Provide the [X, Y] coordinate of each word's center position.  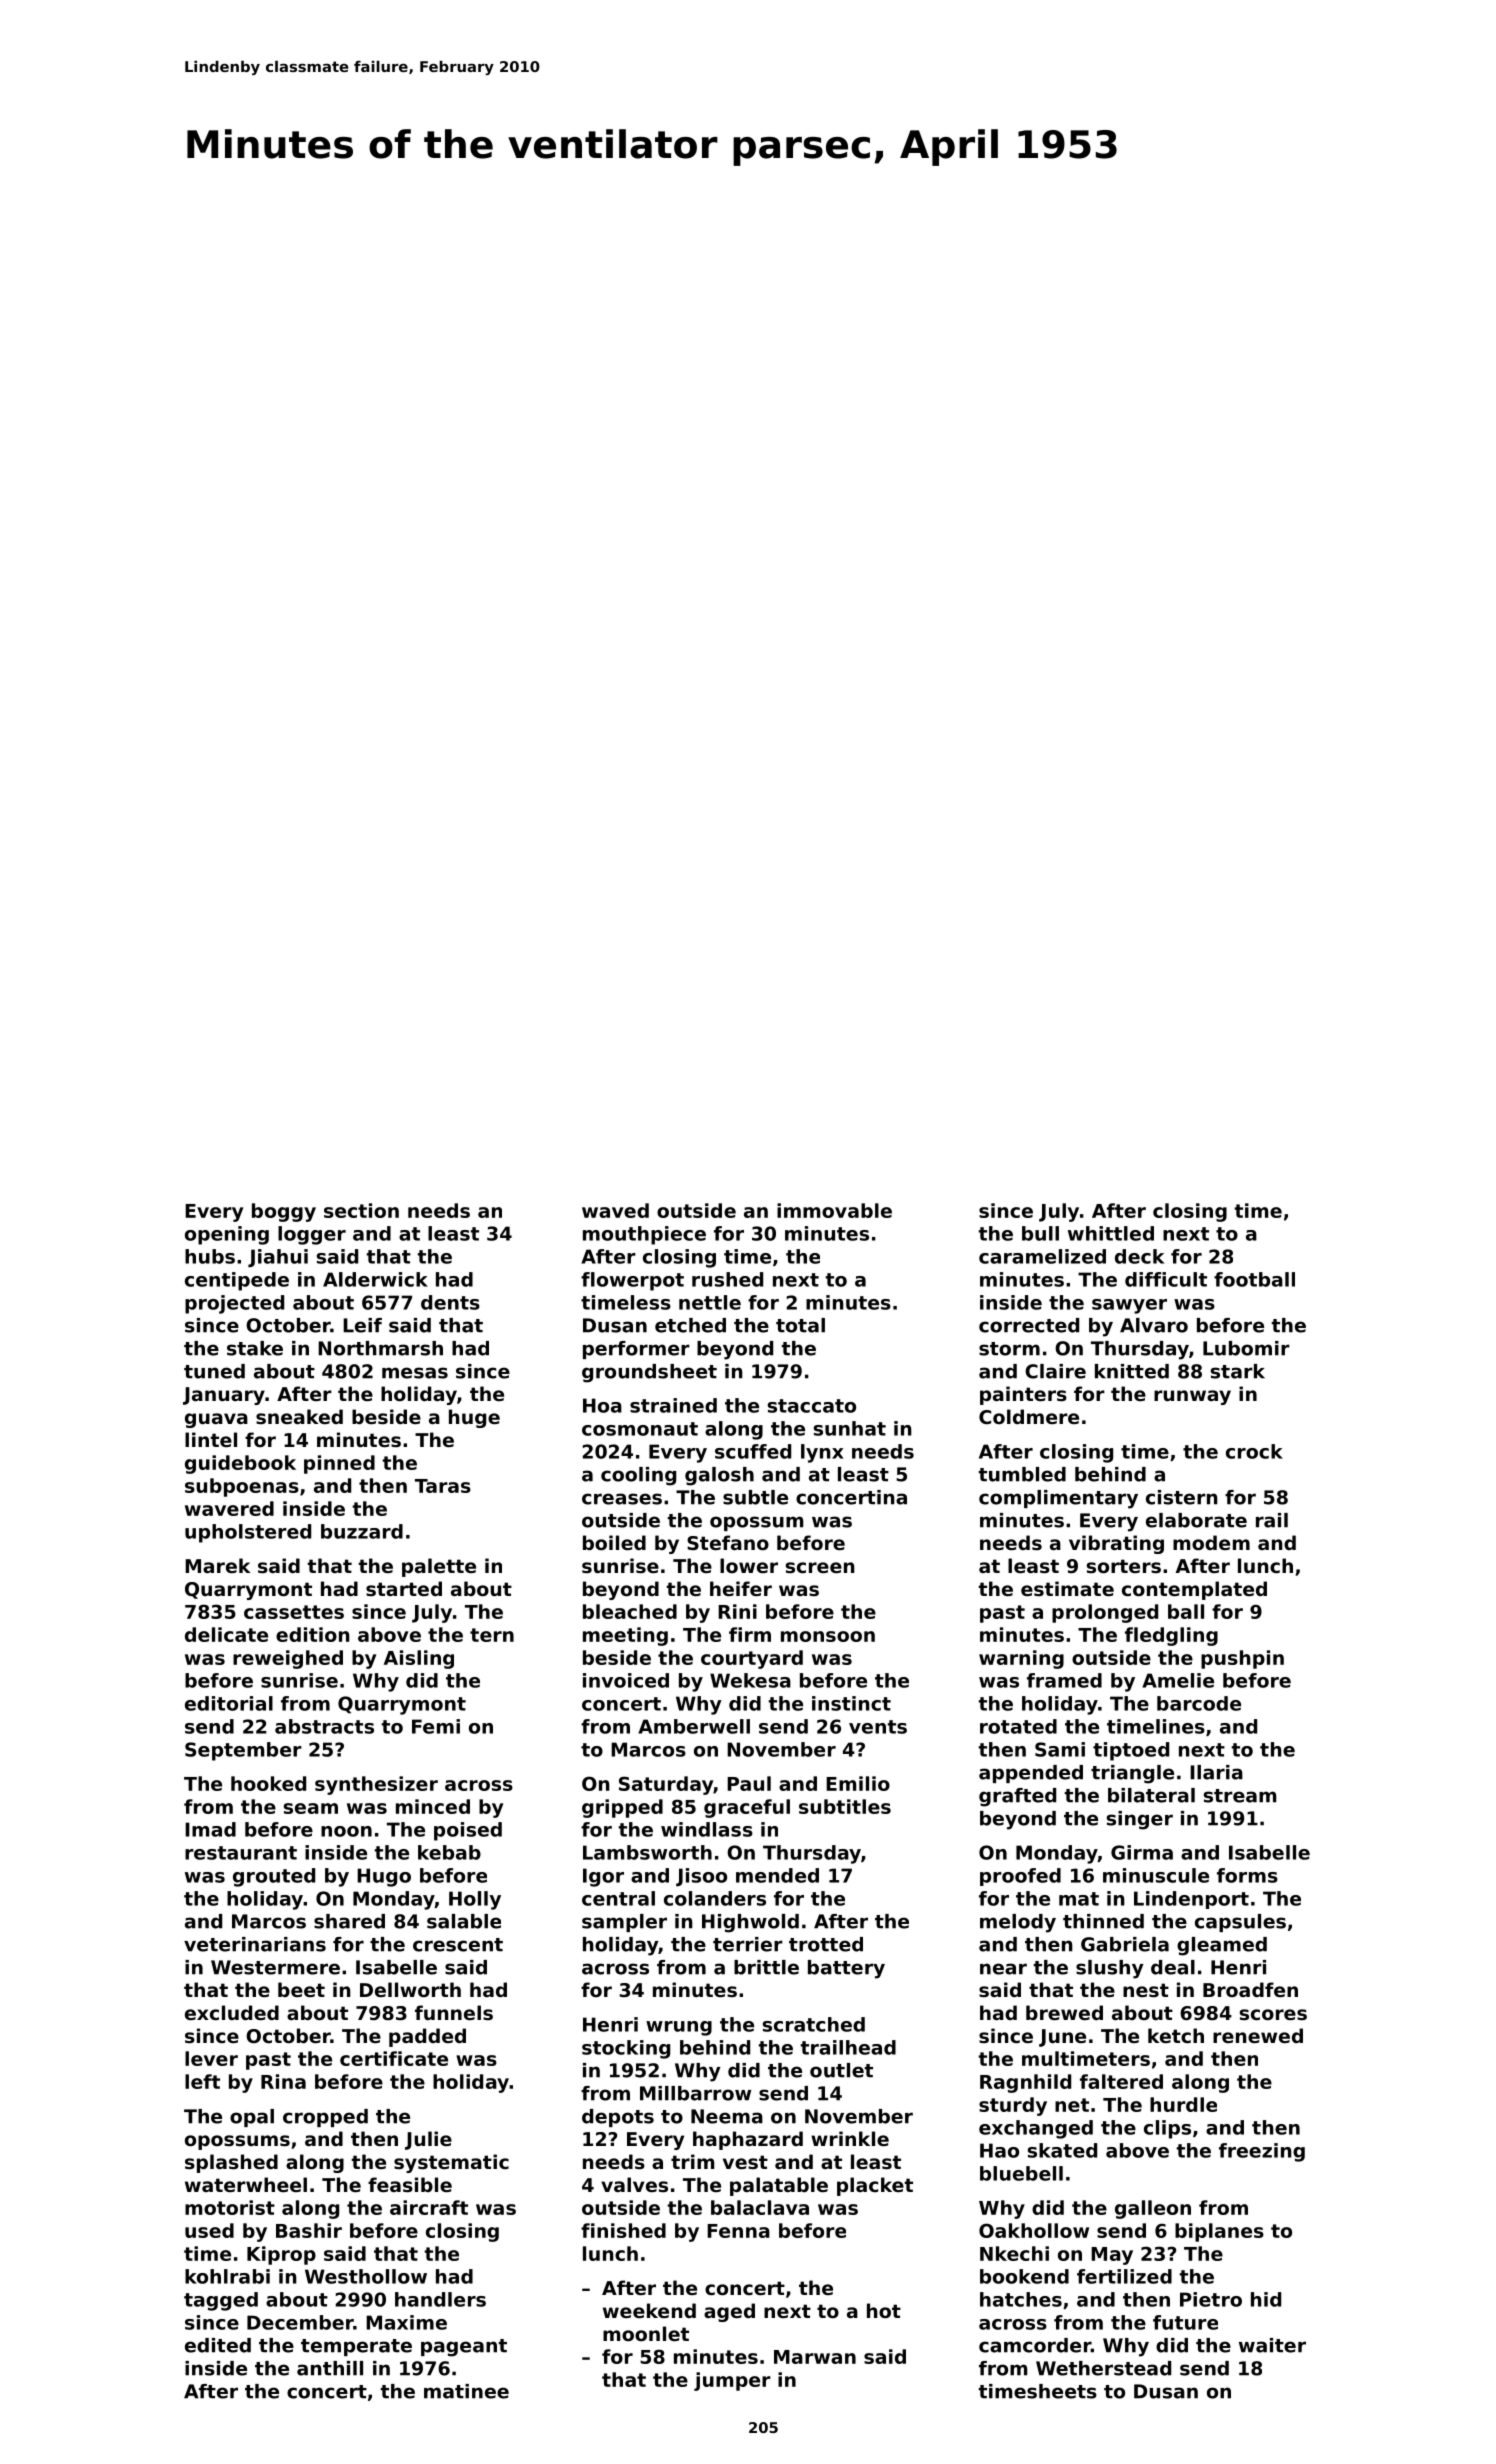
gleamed [1222, 1946]
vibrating [1116, 1544]
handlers [440, 2299]
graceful [747, 1808]
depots [618, 2118]
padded [427, 2037]
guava [216, 1420]
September [243, 1751]
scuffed [753, 1451]
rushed [727, 1279]
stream [1240, 1796]
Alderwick [375, 1279]
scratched [814, 2024]
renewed [1258, 2035]
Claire [1055, 1371]
